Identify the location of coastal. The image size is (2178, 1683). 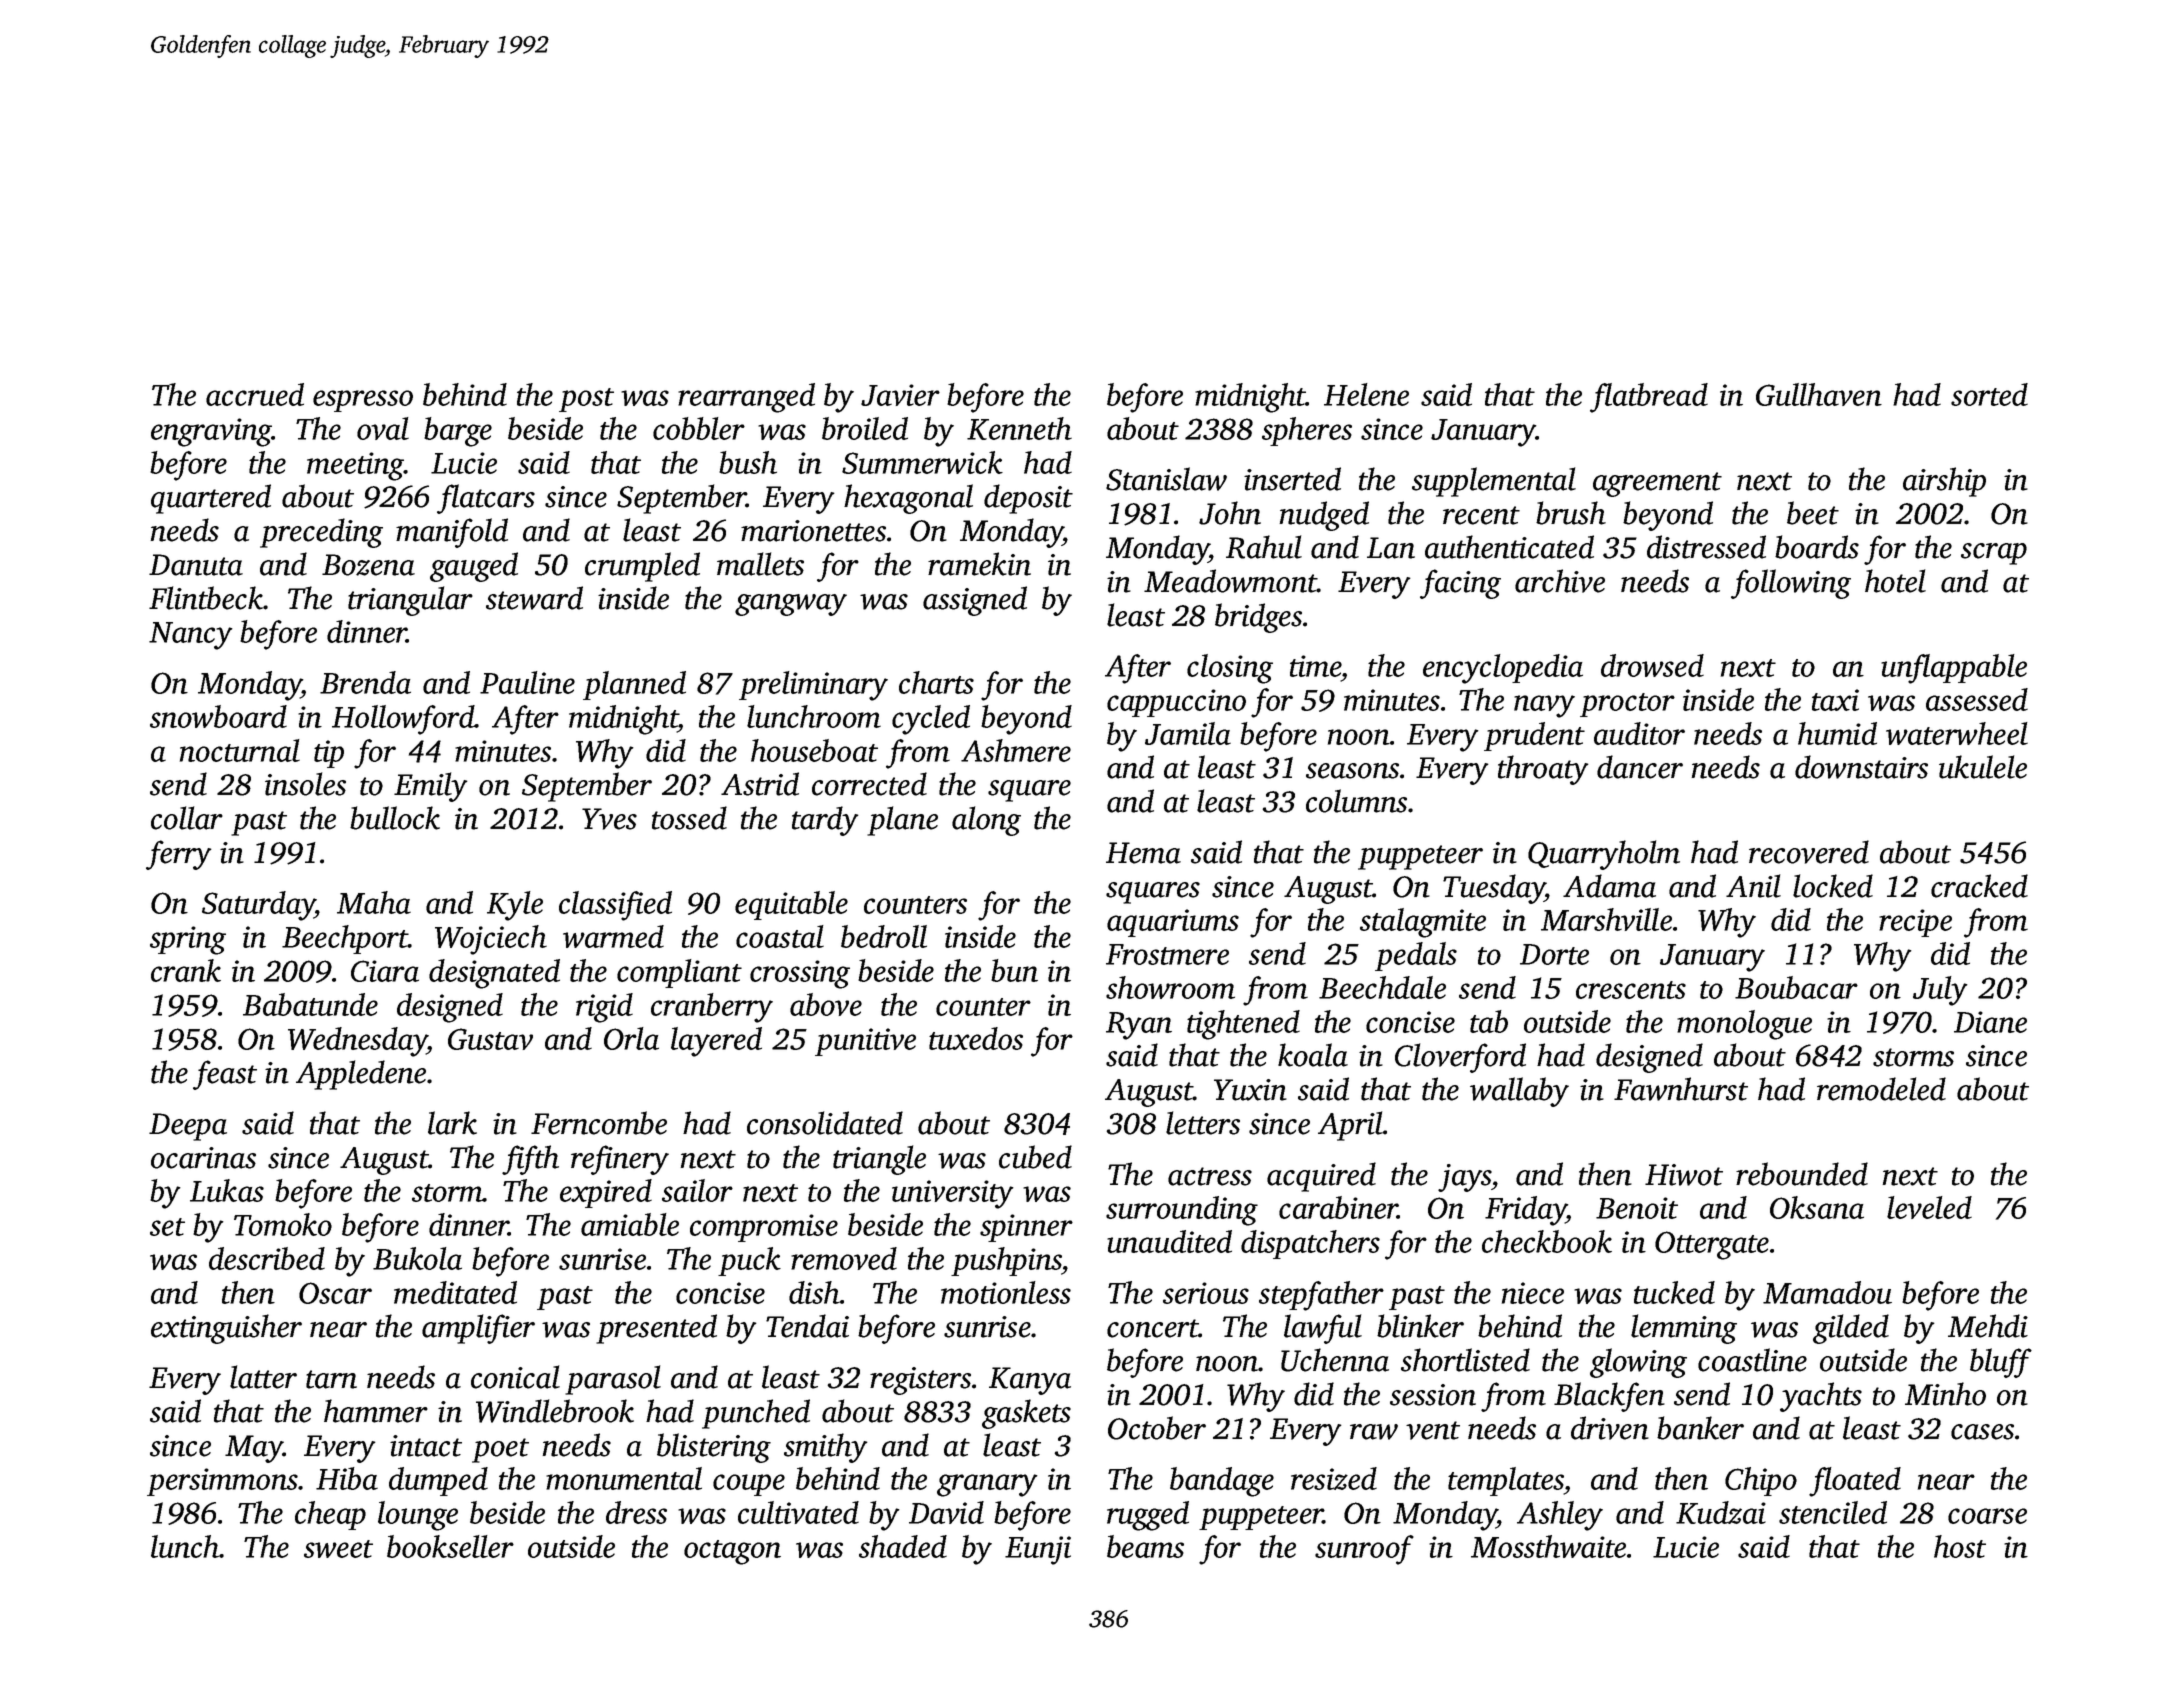
(780, 936).
